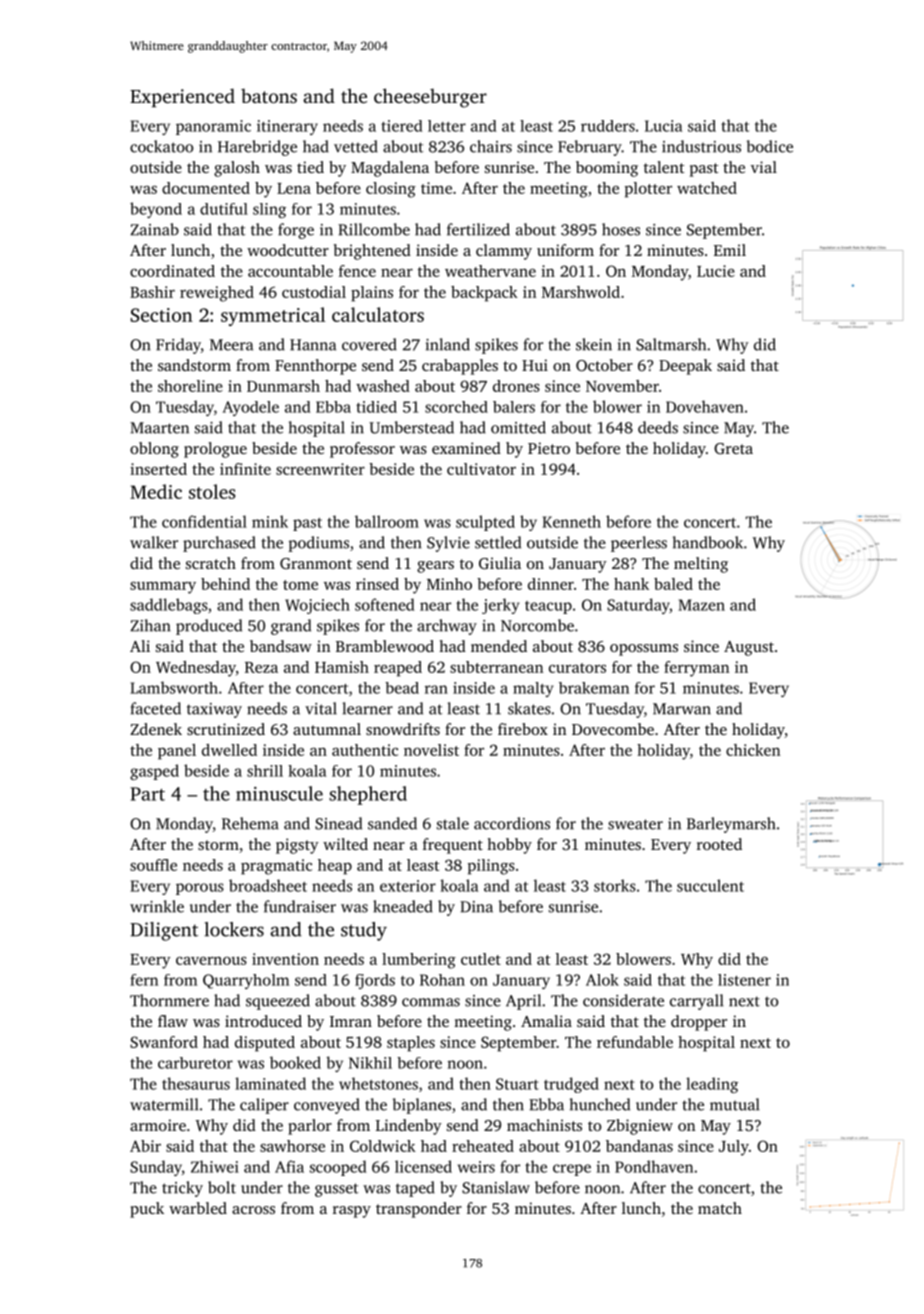  I want to click on uniform, so click(565, 250).
